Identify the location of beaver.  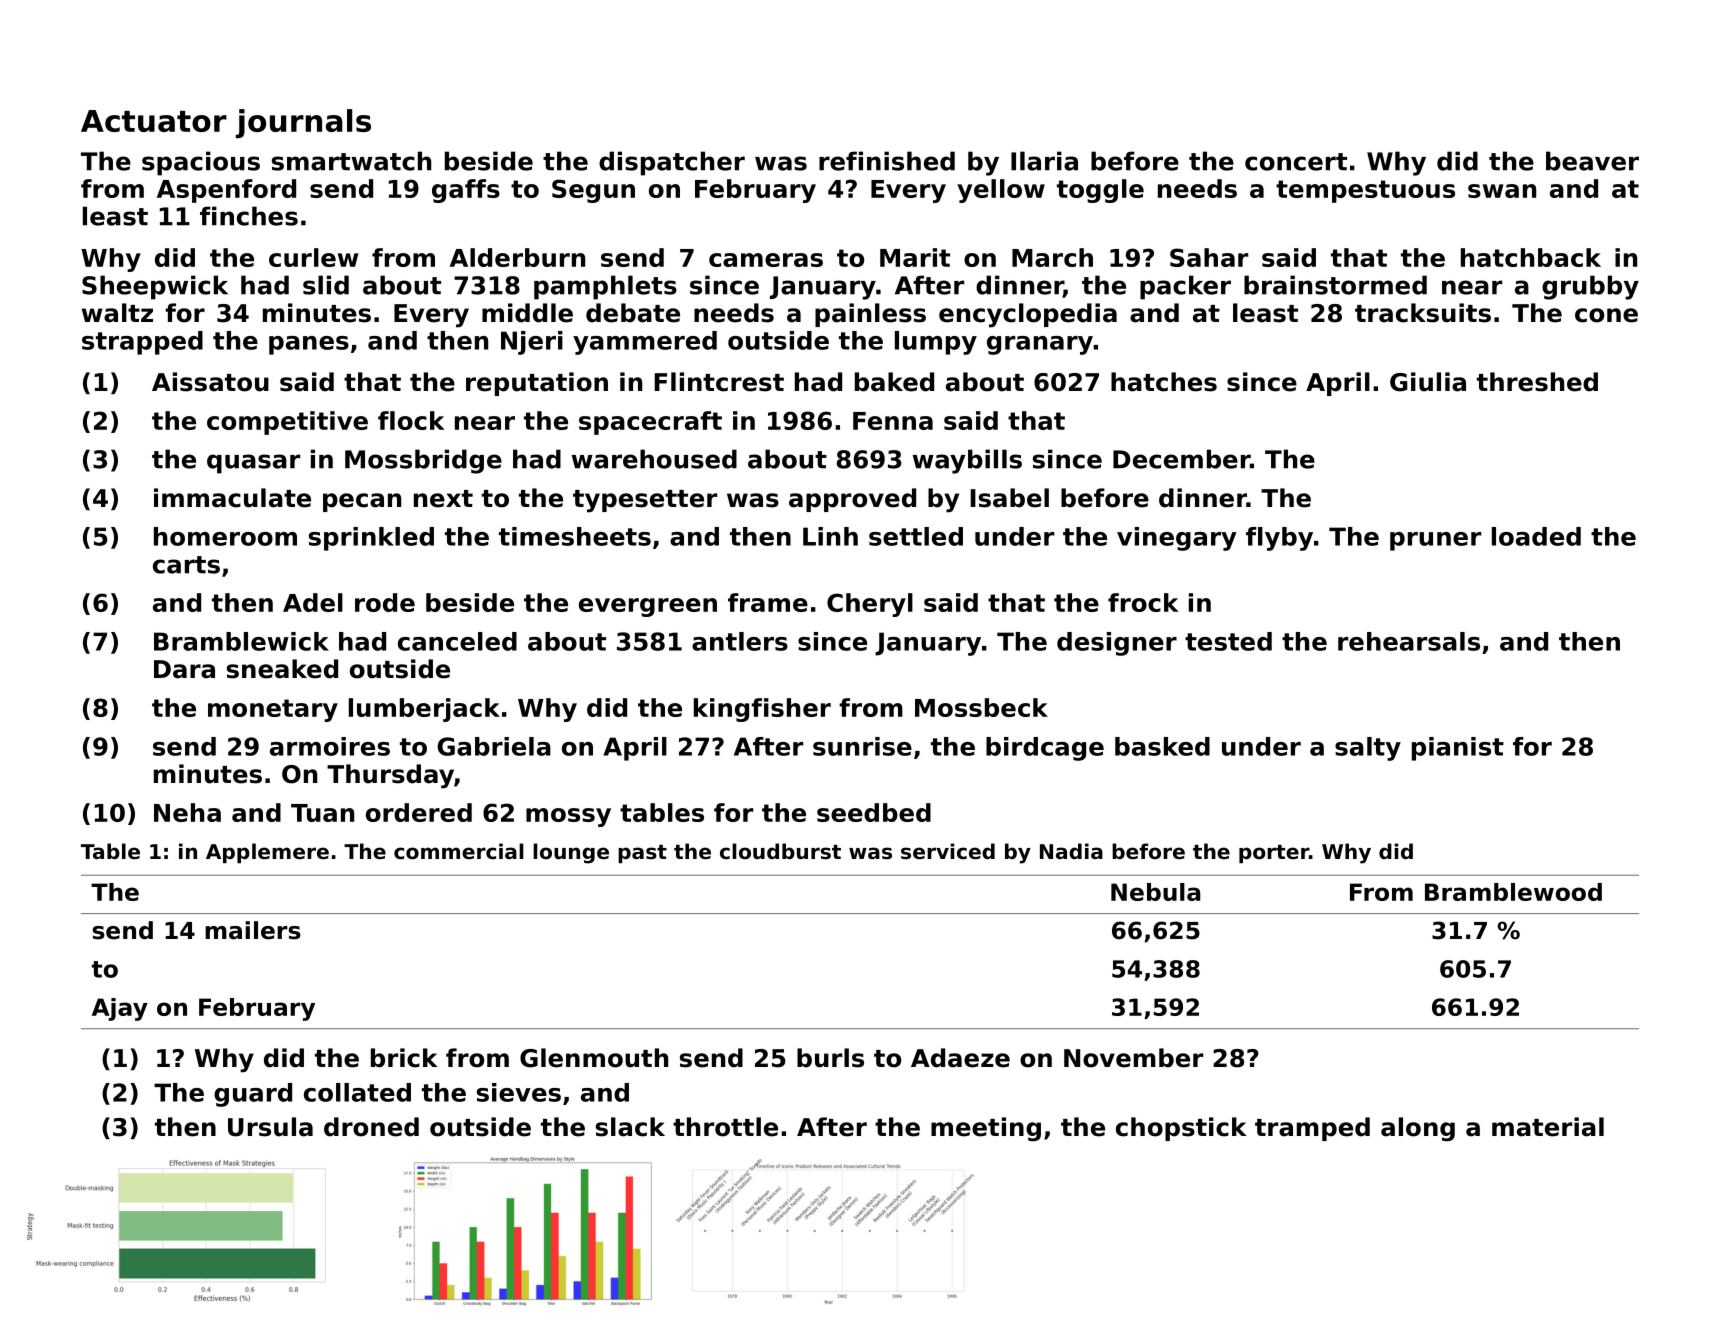
(1592, 161).
